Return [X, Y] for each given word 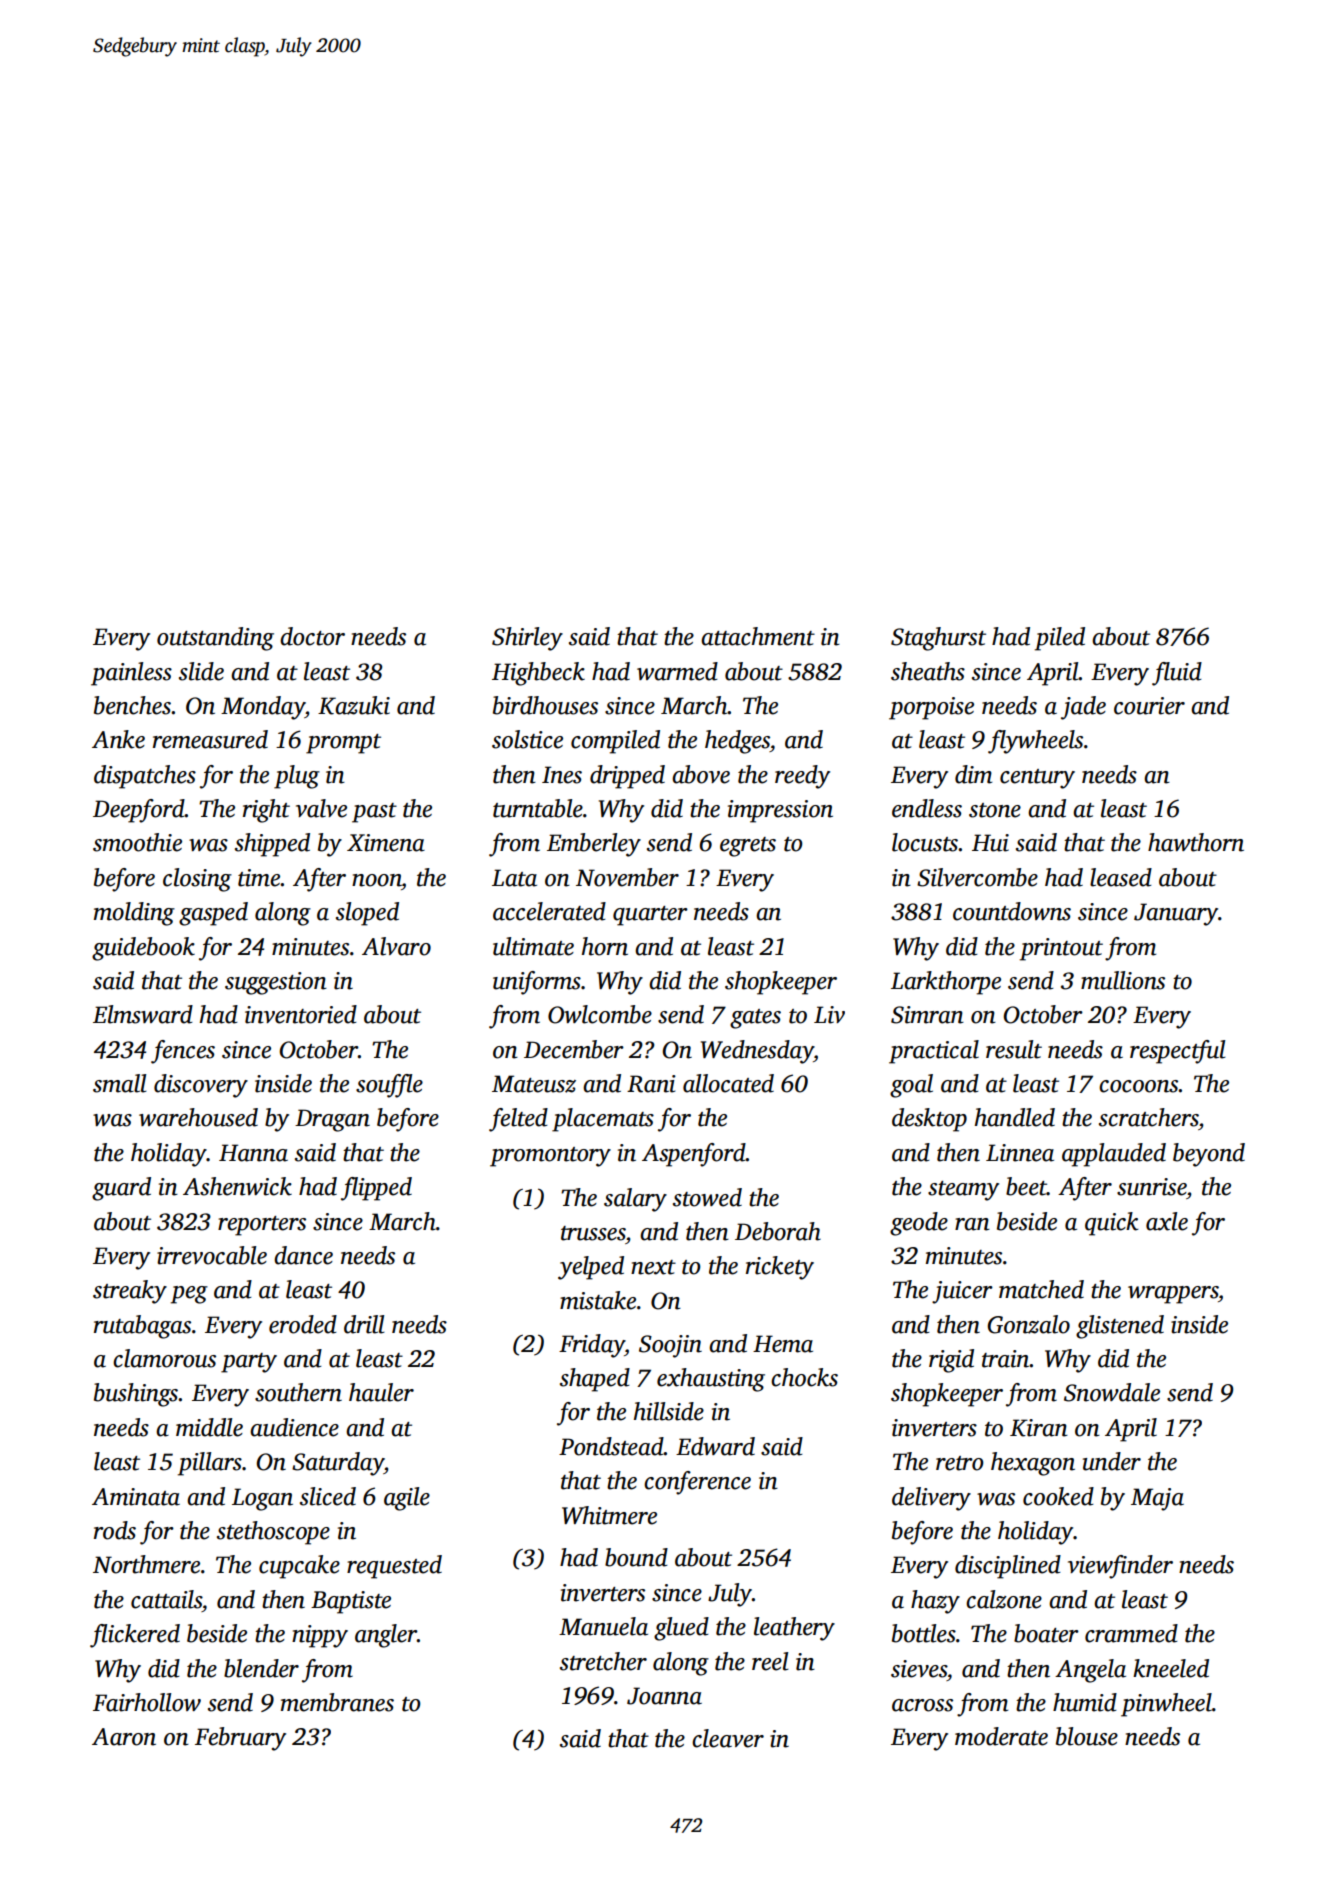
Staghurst [938, 639]
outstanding [215, 639]
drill [364, 1324]
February [240, 1739]
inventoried [301, 1014]
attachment [758, 636]
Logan [262, 1499]
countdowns [1012, 911]
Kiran [1039, 1428]
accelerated [549, 911]
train [1006, 1359]
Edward [715, 1446]
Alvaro [396, 946]
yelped [591, 1268]
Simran [927, 1015]
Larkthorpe [946, 983]
